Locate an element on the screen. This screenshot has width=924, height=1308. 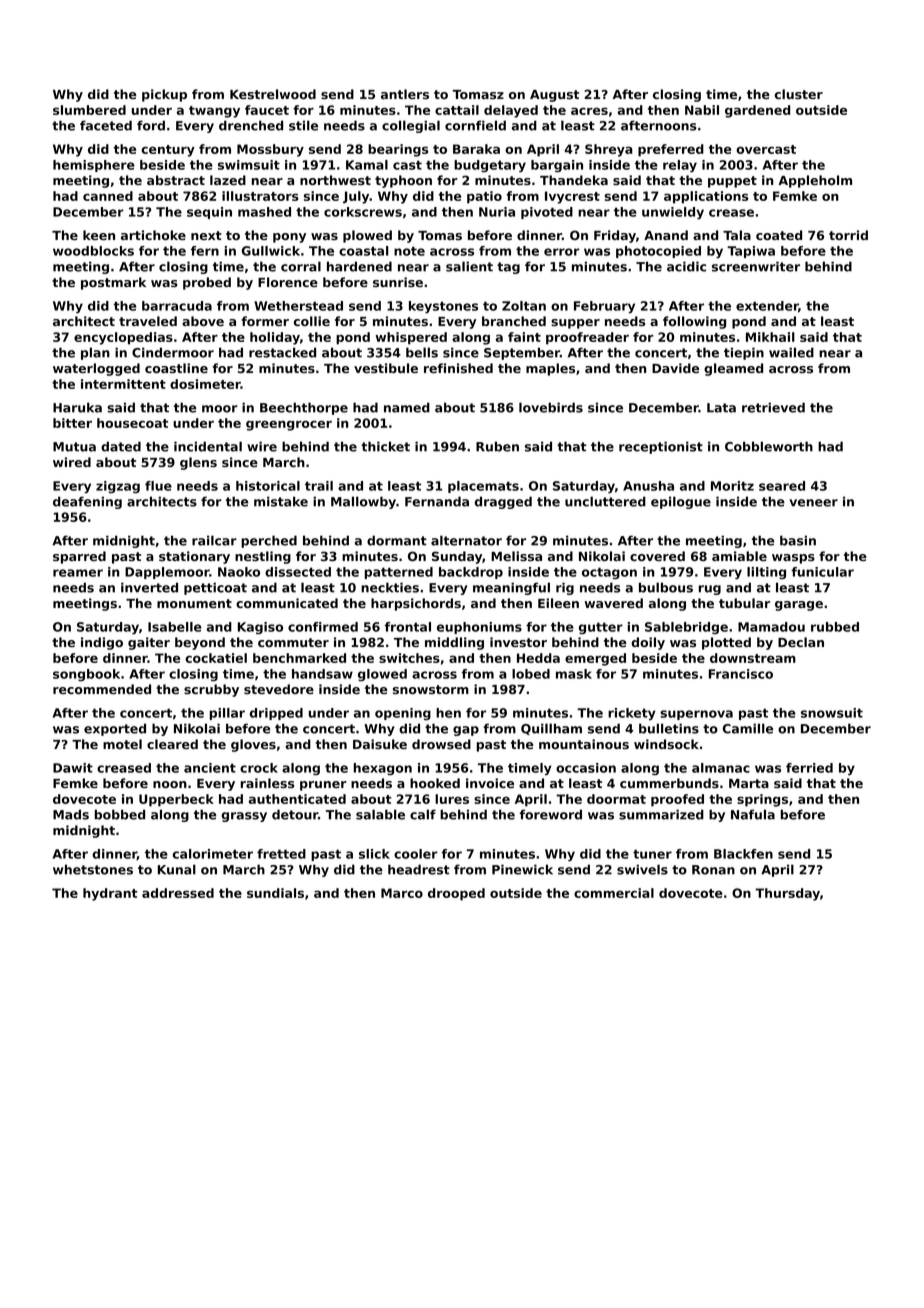
indigo is located at coordinates (102, 643).
